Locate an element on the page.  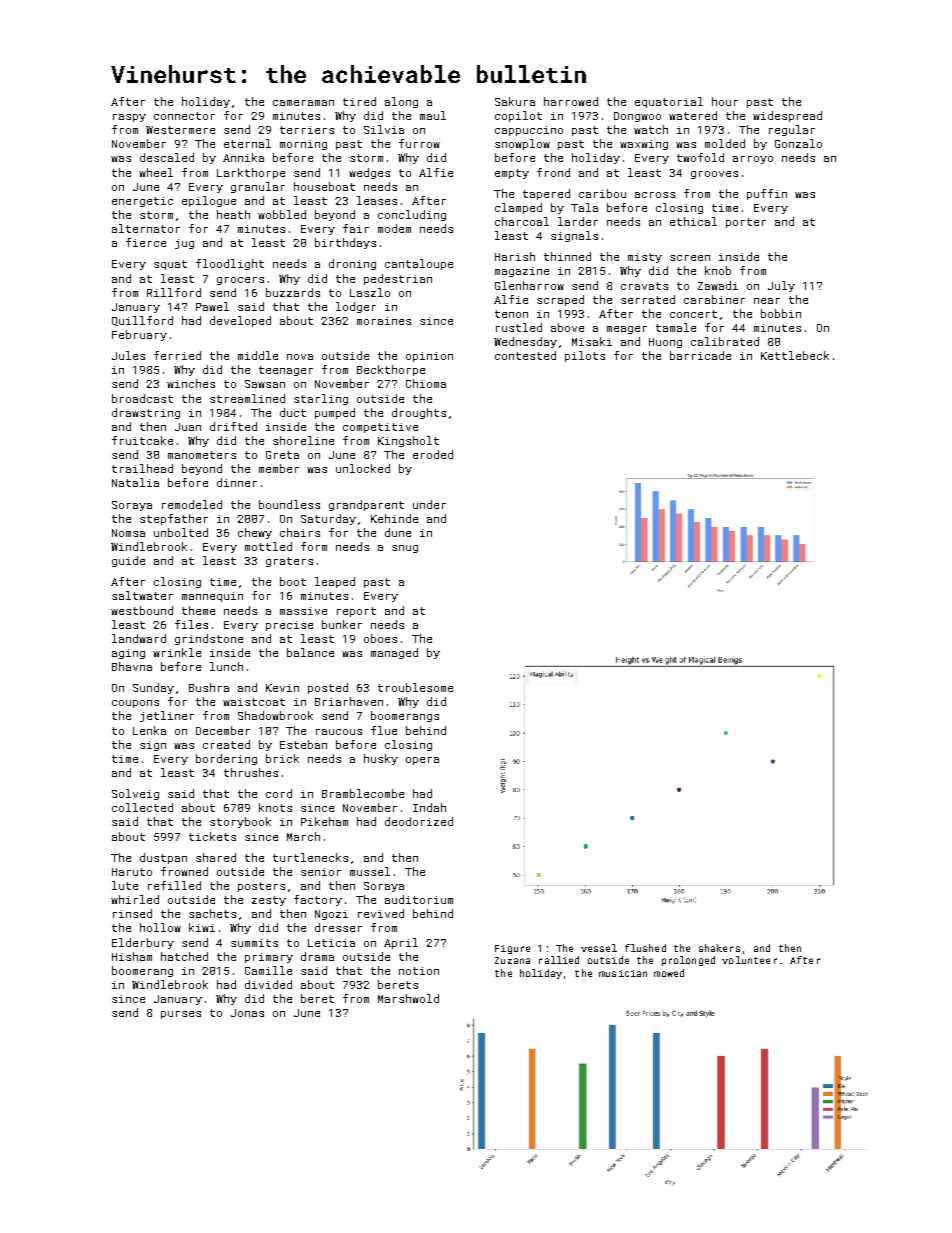
cameraman is located at coordinates (303, 103).
